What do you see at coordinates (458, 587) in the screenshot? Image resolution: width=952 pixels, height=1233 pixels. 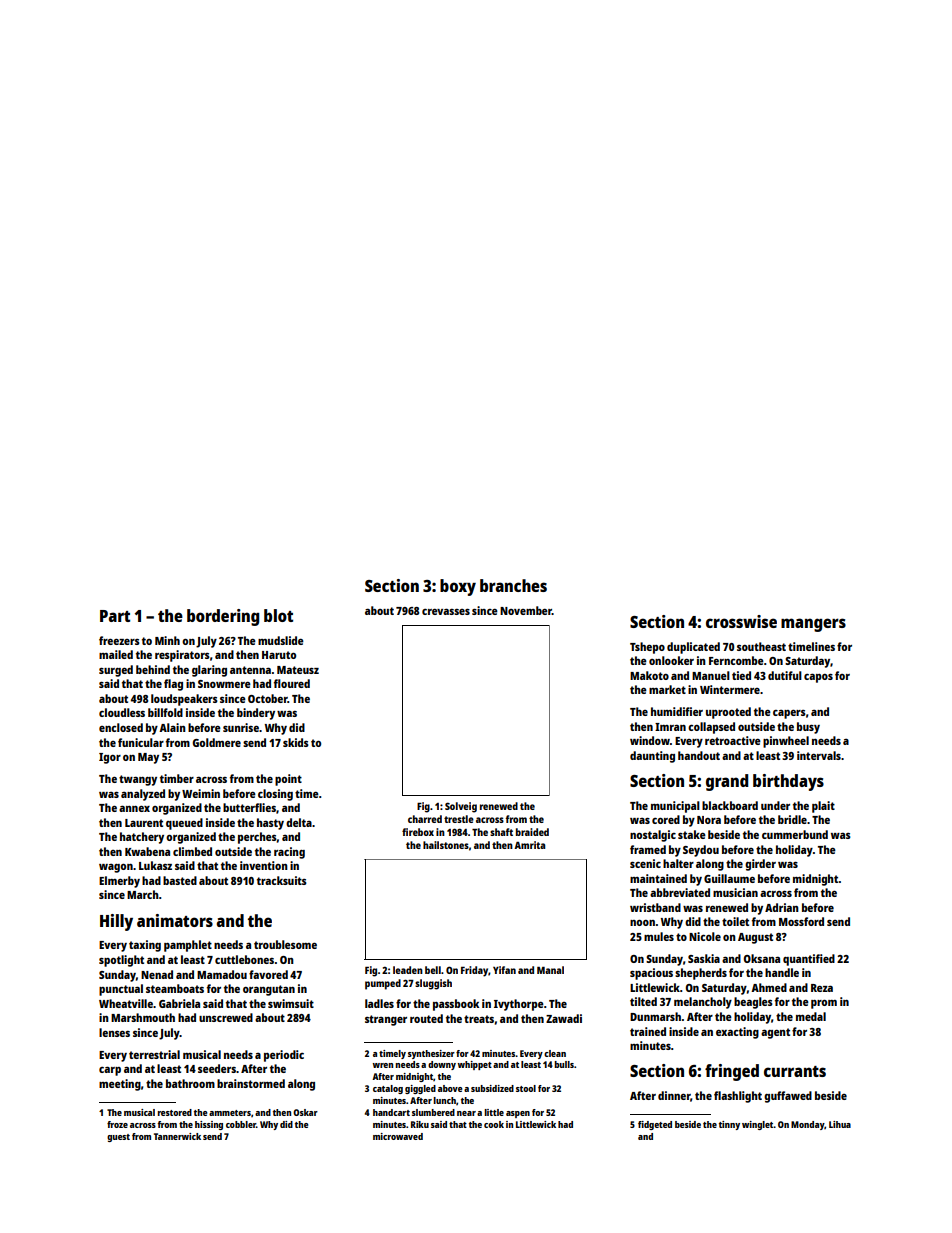 I see `boxy` at bounding box center [458, 587].
